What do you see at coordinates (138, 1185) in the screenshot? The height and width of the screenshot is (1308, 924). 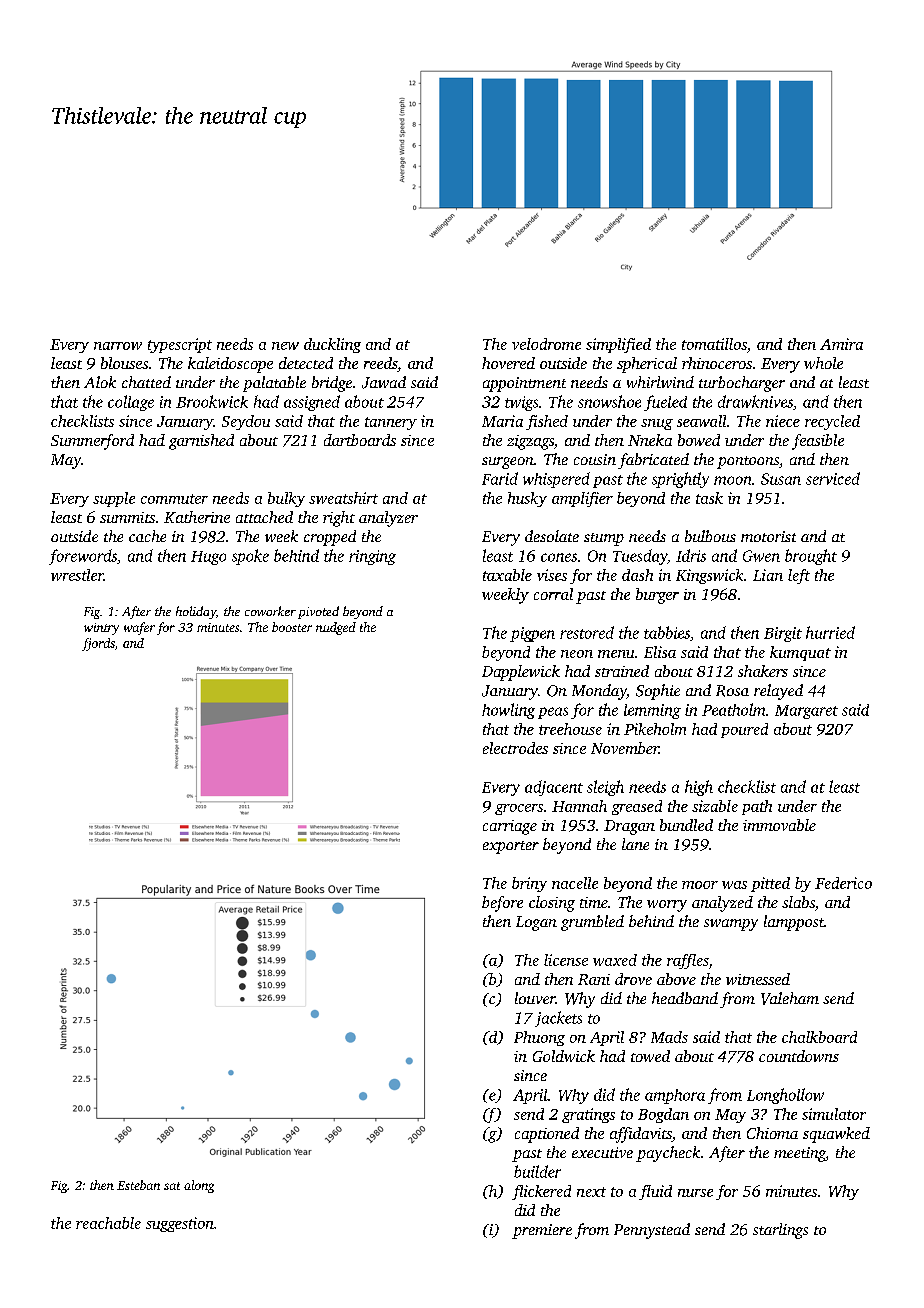 I see `Esteban` at bounding box center [138, 1185].
